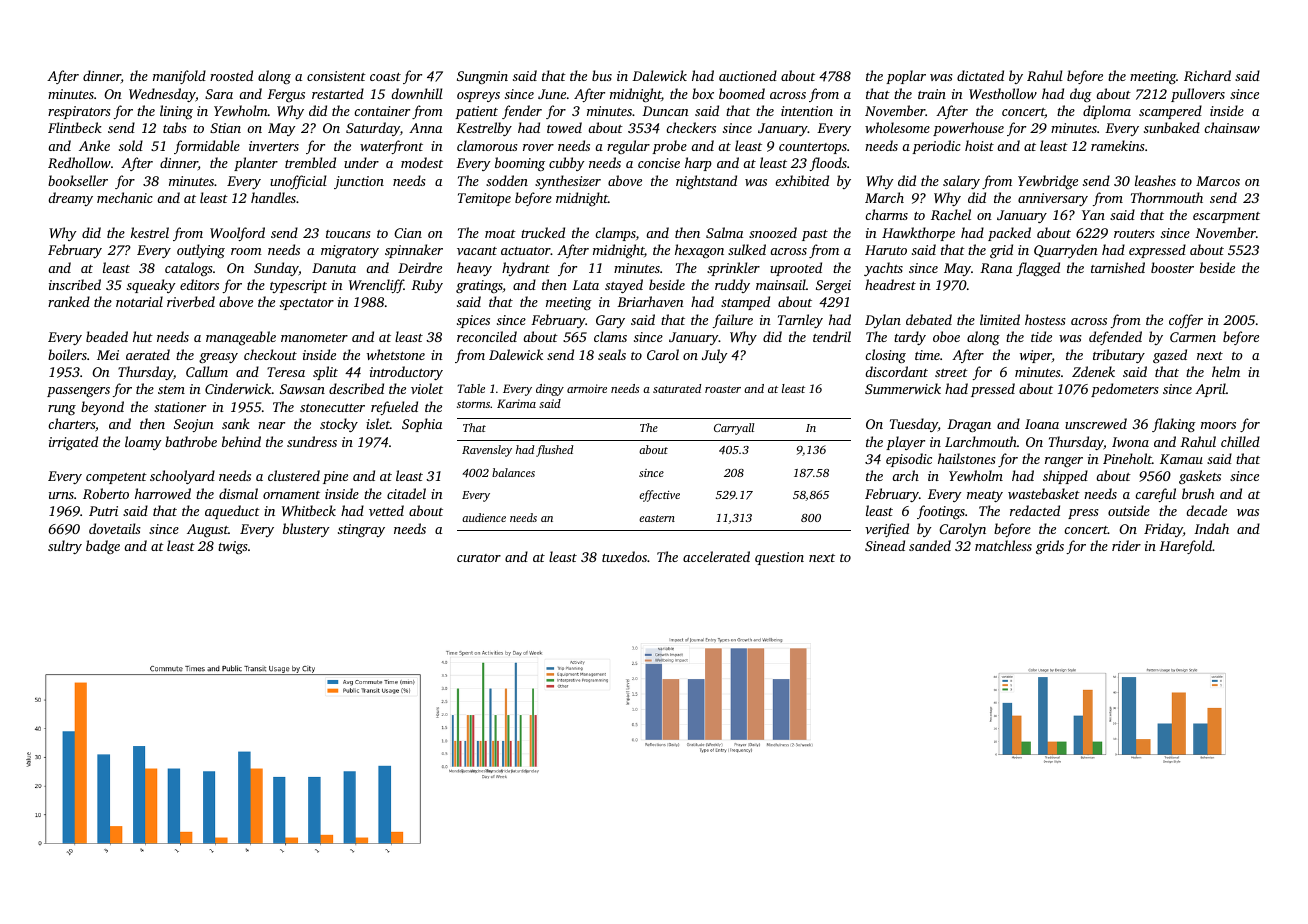  I want to click on sanded, so click(930, 545).
